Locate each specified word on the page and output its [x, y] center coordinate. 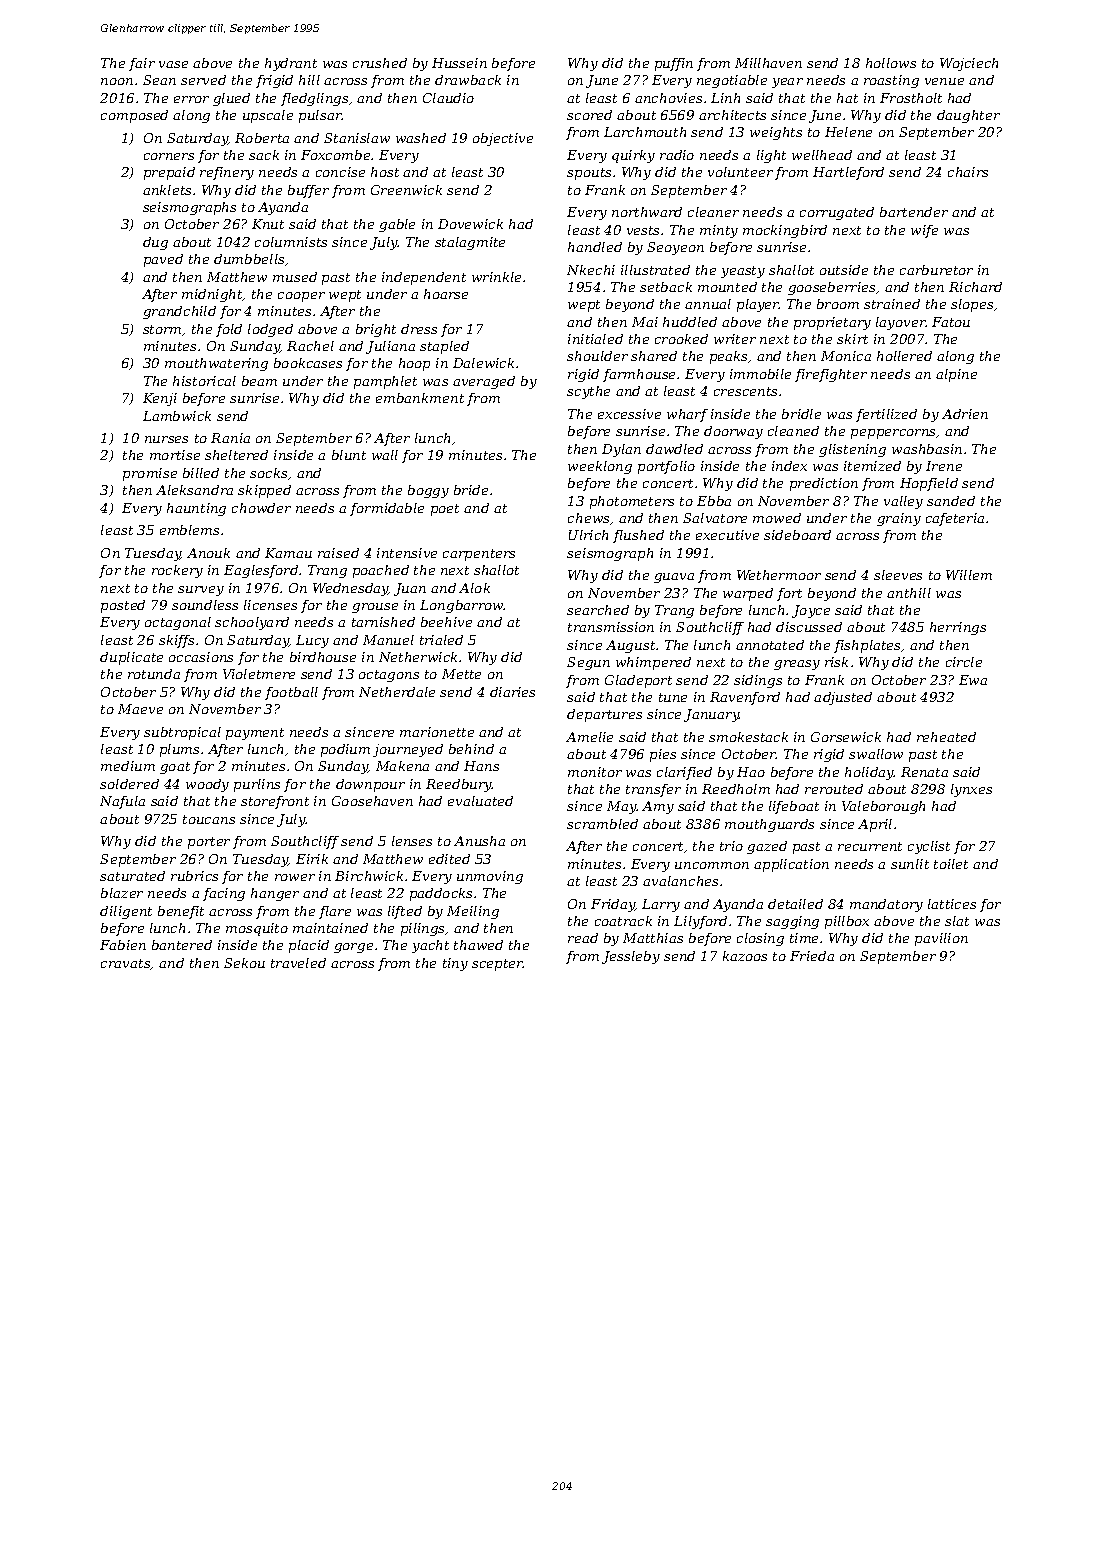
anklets [167, 190]
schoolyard [252, 623]
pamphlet [385, 382]
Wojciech [969, 64]
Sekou [244, 963]
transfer [653, 790]
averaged [484, 382]
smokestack [748, 737]
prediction [824, 484]
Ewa [973, 680]
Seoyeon [675, 248]
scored [589, 115]
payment [255, 734]
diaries [512, 692]
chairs [968, 172]
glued [231, 99]
